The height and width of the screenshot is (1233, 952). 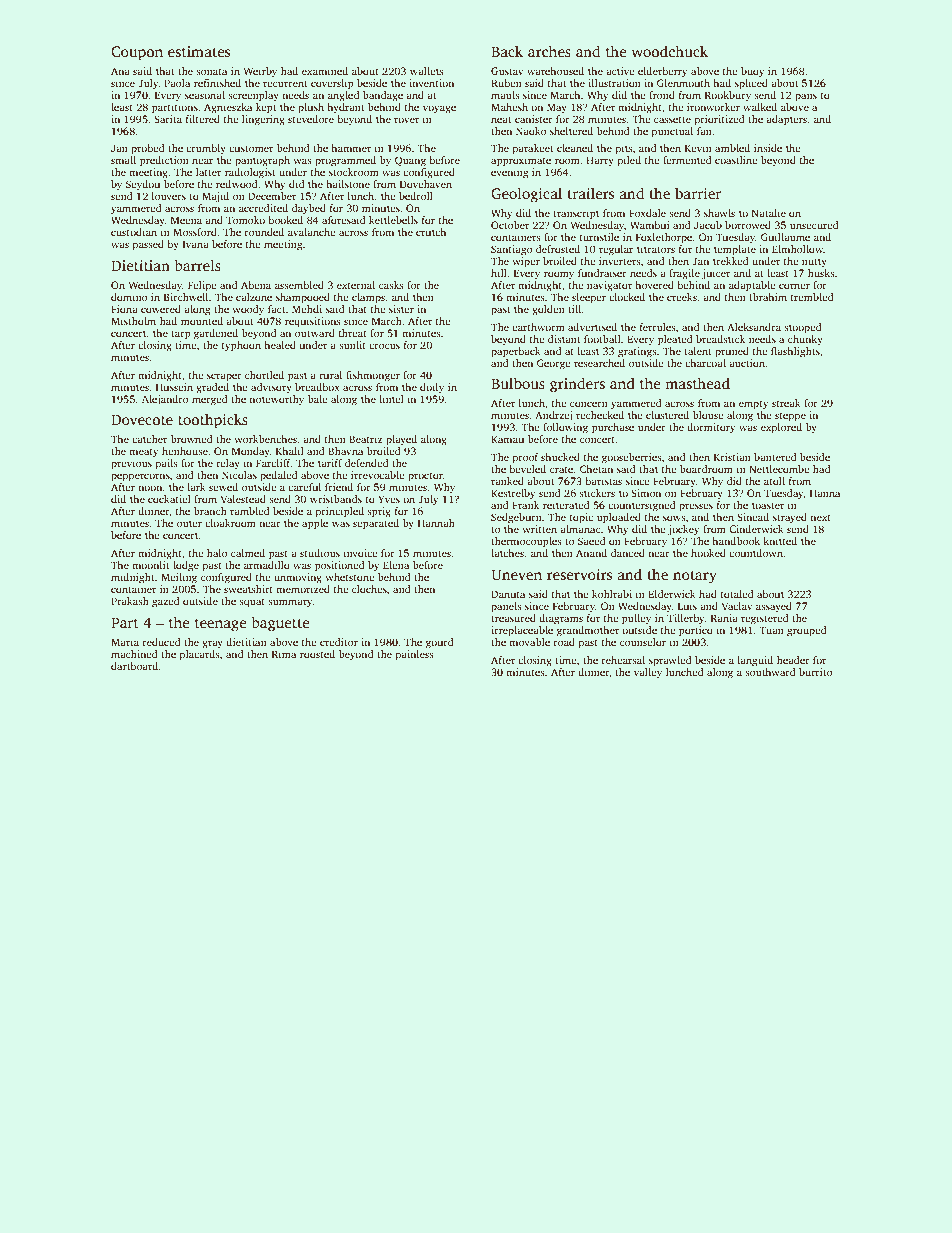 What do you see at coordinates (168, 119) in the screenshot?
I see `Sarita` at bounding box center [168, 119].
